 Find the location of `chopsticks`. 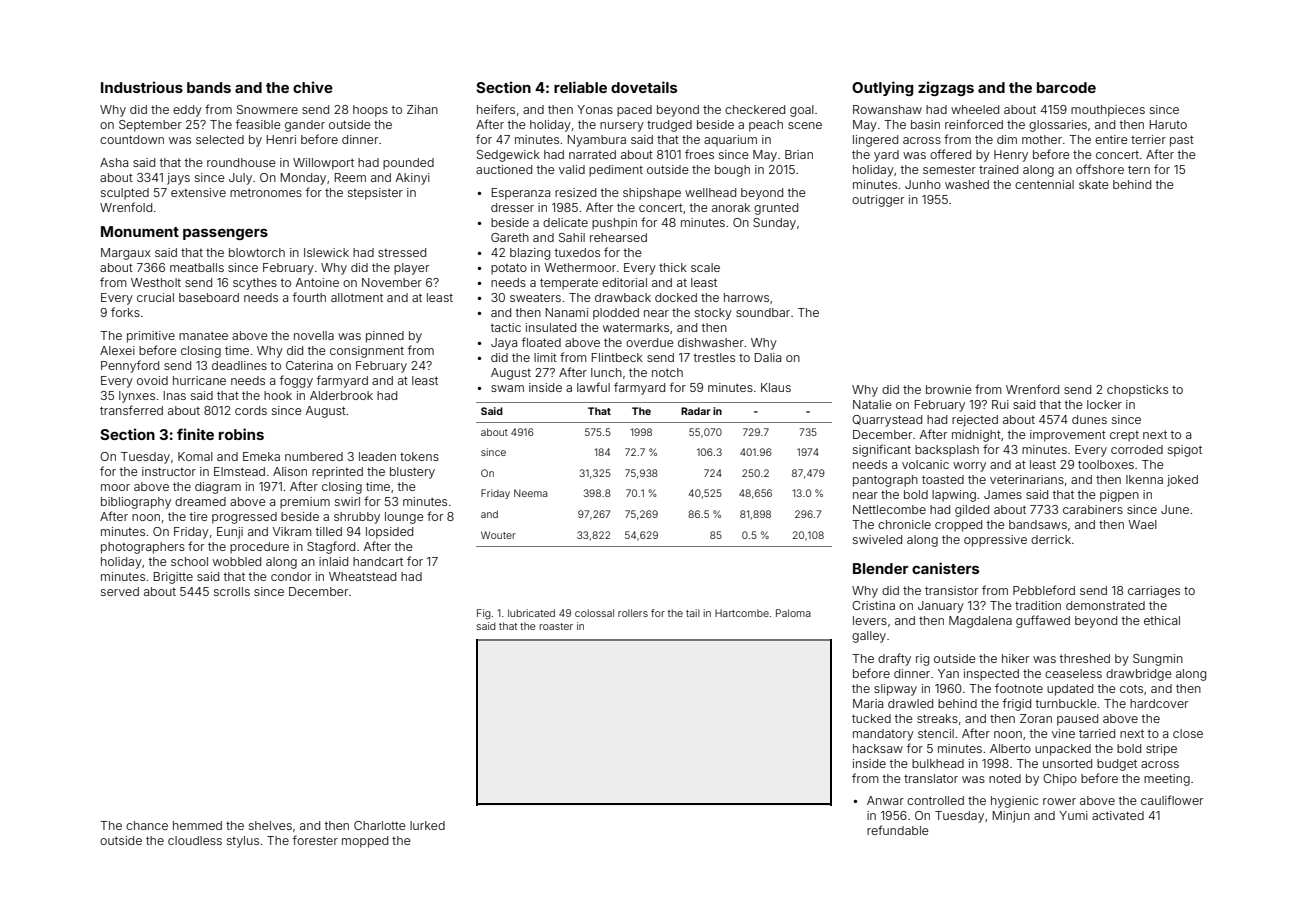

chopsticks is located at coordinates (1137, 391).
